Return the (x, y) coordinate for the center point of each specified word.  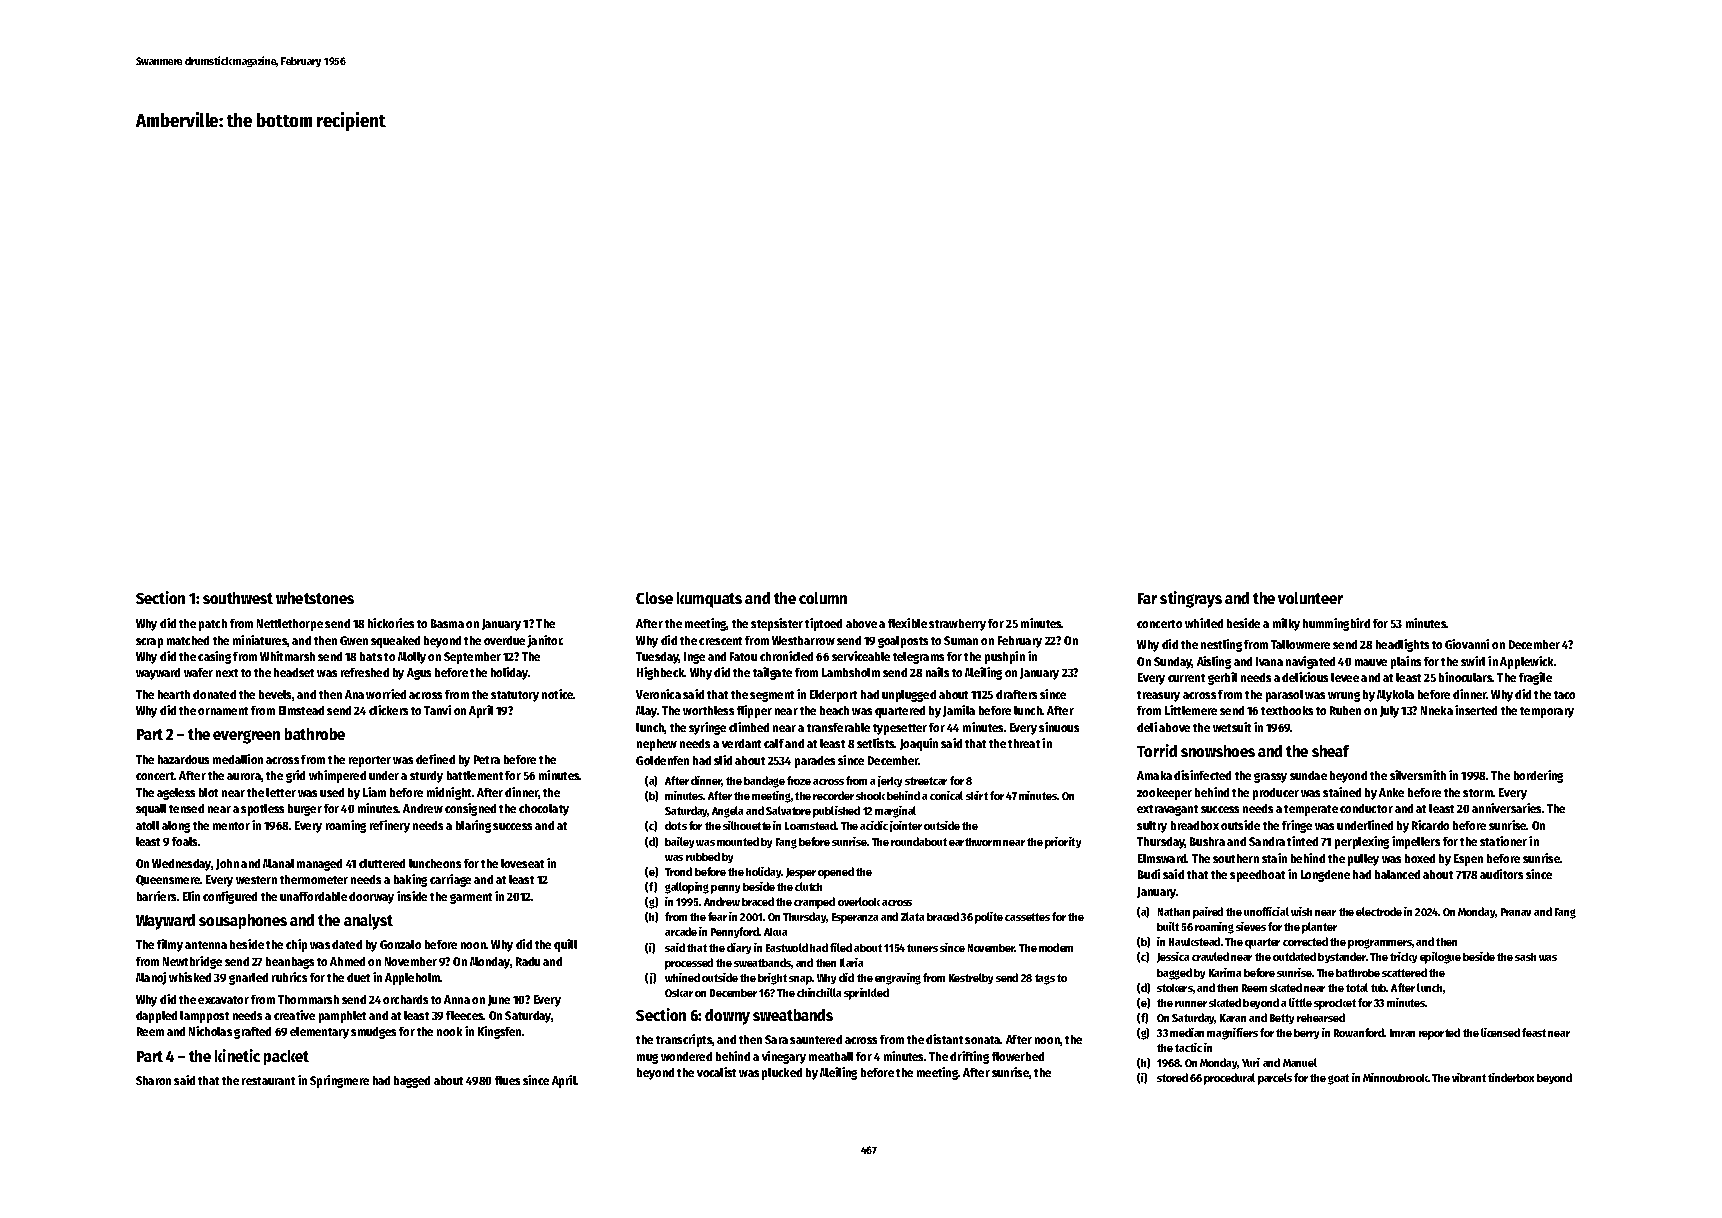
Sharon (153, 1080)
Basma (447, 623)
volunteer (1310, 598)
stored (1172, 1077)
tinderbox (1511, 1077)
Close (654, 598)
